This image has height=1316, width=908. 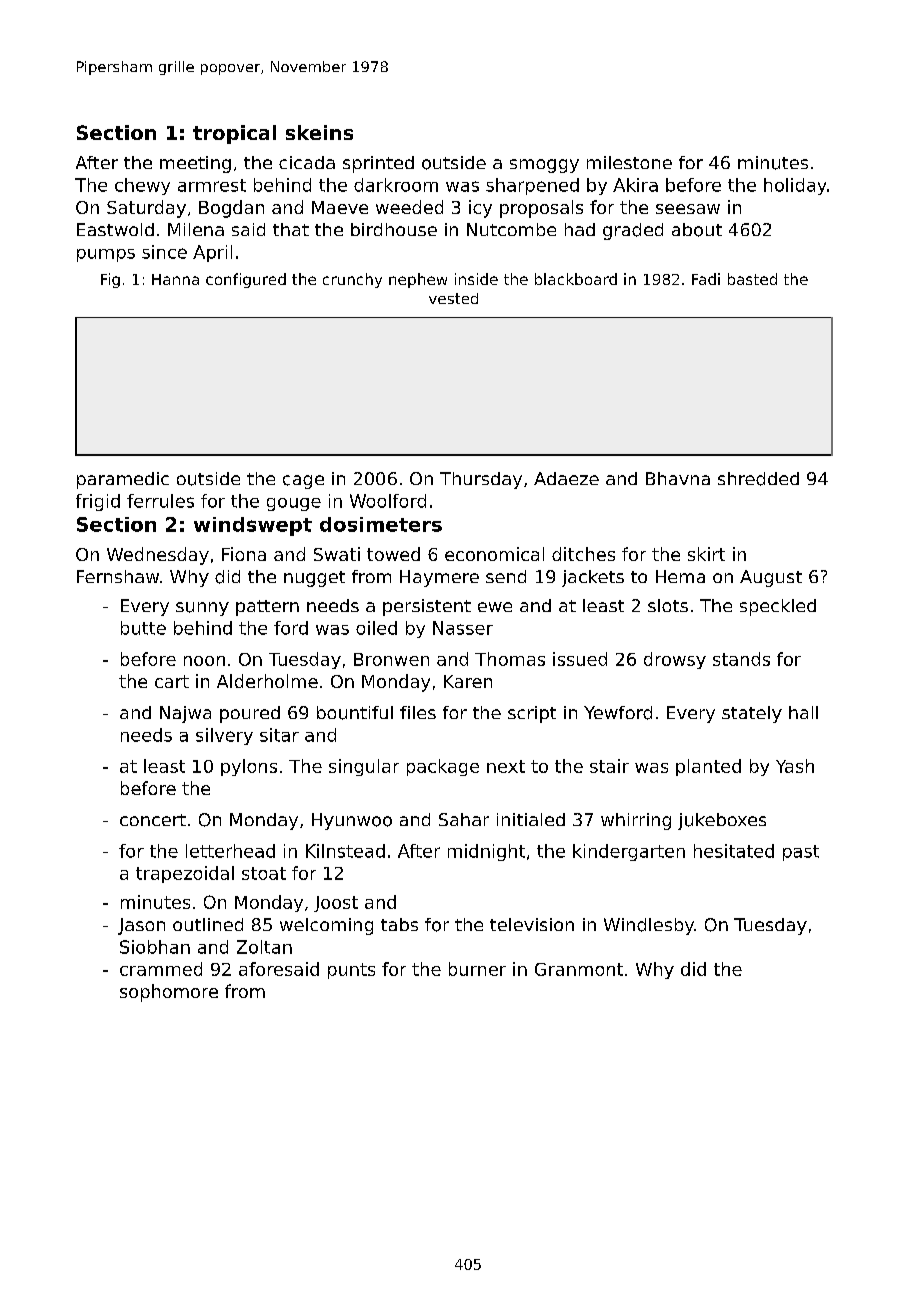 What do you see at coordinates (579, 969) in the image?
I see `Granmont` at bounding box center [579, 969].
